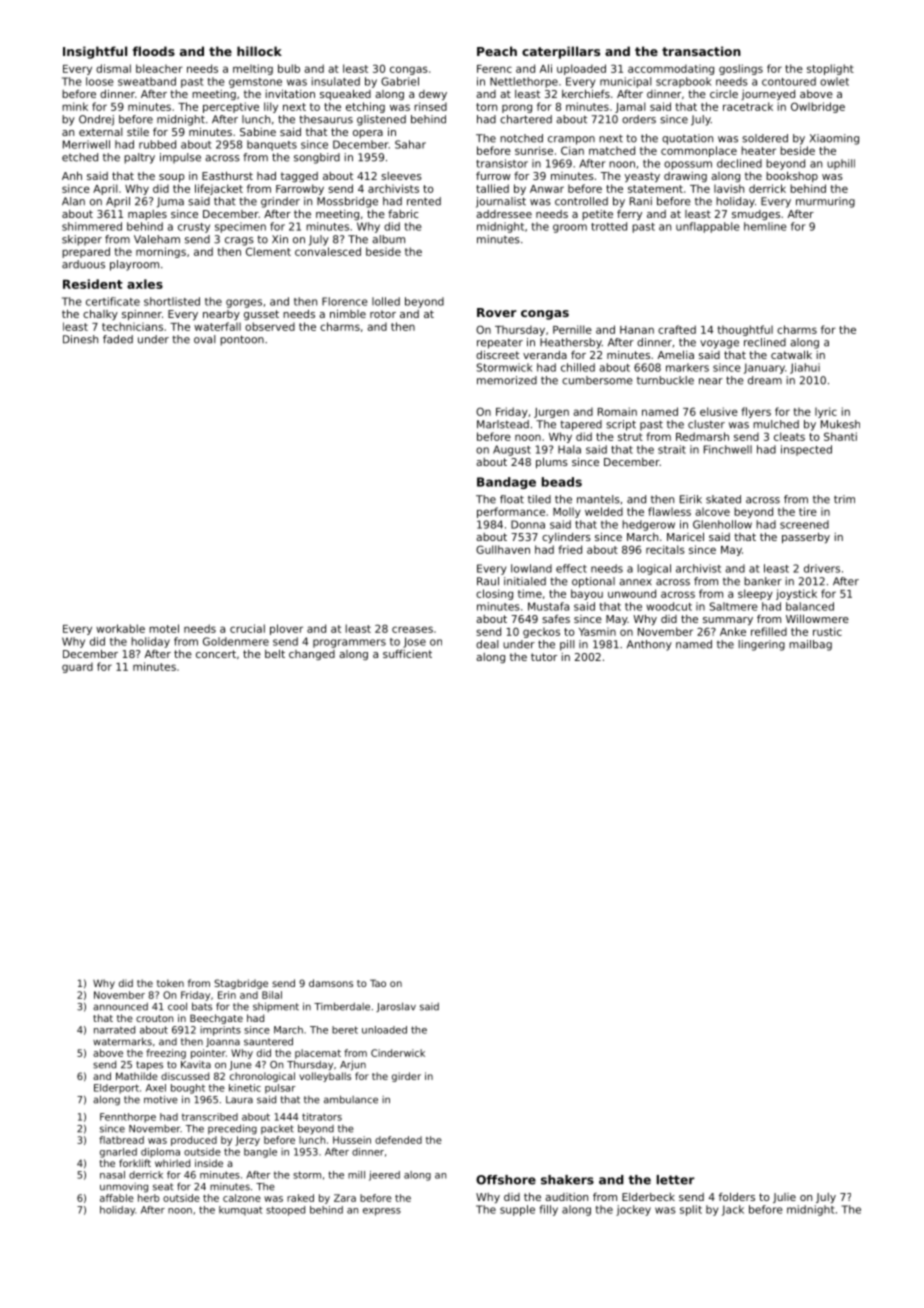 The image size is (924, 1308). Describe the element at coordinates (117, 1198) in the screenshot. I see `affable` at that location.
